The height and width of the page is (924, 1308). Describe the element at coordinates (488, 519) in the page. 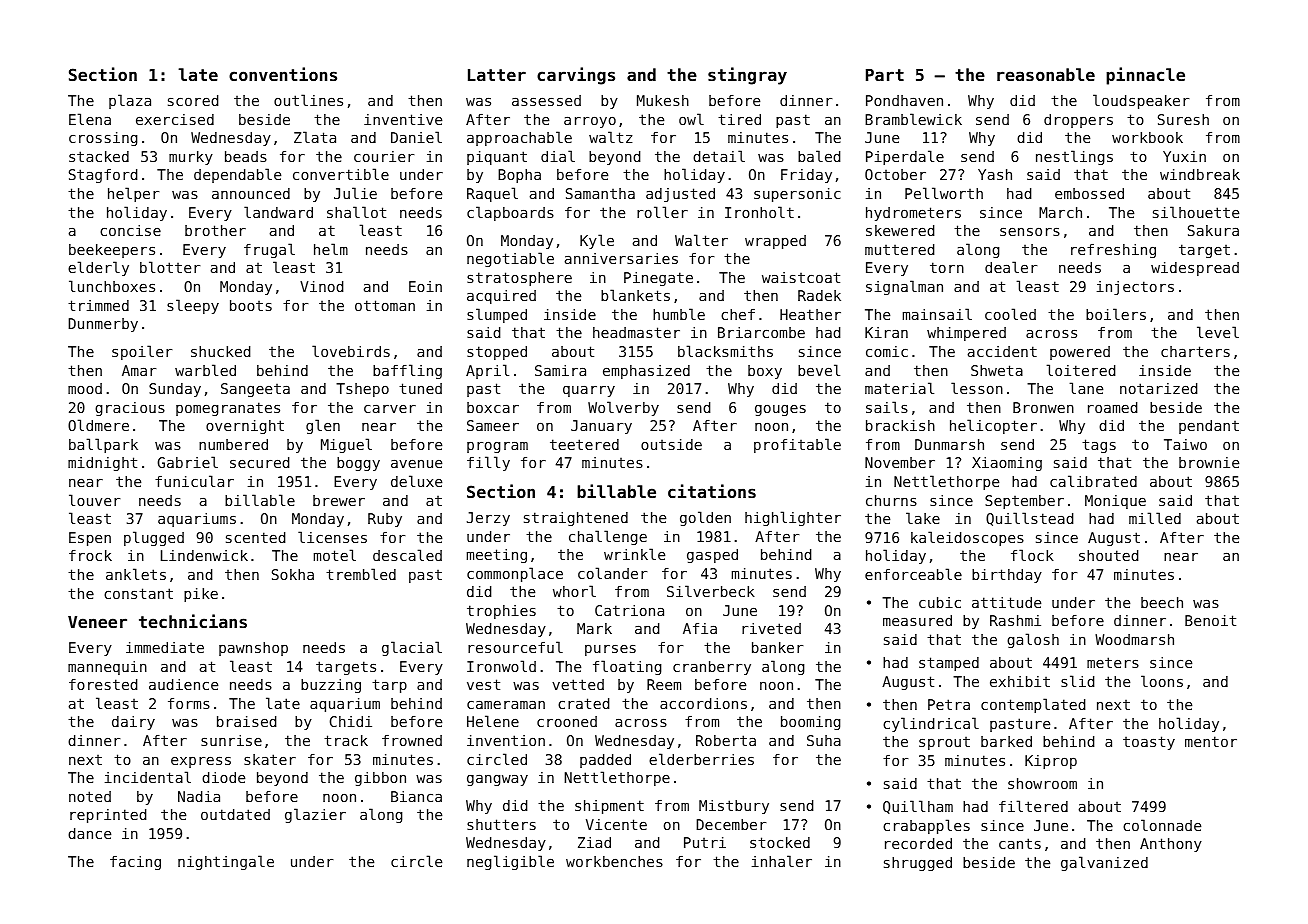

I see `Jerzy` at that location.
